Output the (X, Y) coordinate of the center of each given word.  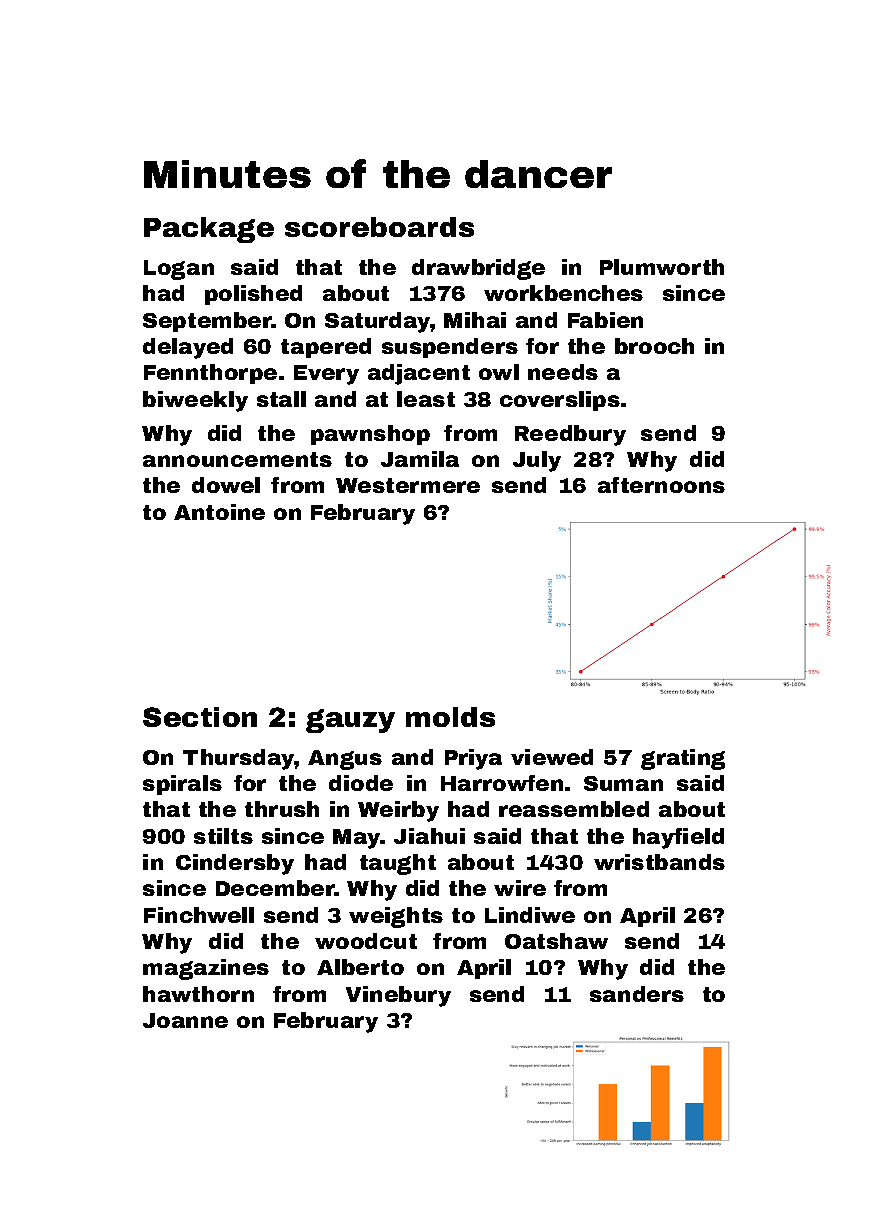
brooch (654, 346)
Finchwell (199, 915)
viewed (552, 757)
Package (209, 230)
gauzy (350, 721)
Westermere (408, 485)
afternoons (661, 485)
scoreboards (379, 227)
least (426, 399)
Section (200, 717)
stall (281, 399)
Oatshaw (556, 941)
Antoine (219, 512)
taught (398, 864)
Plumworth (662, 267)
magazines (206, 969)
